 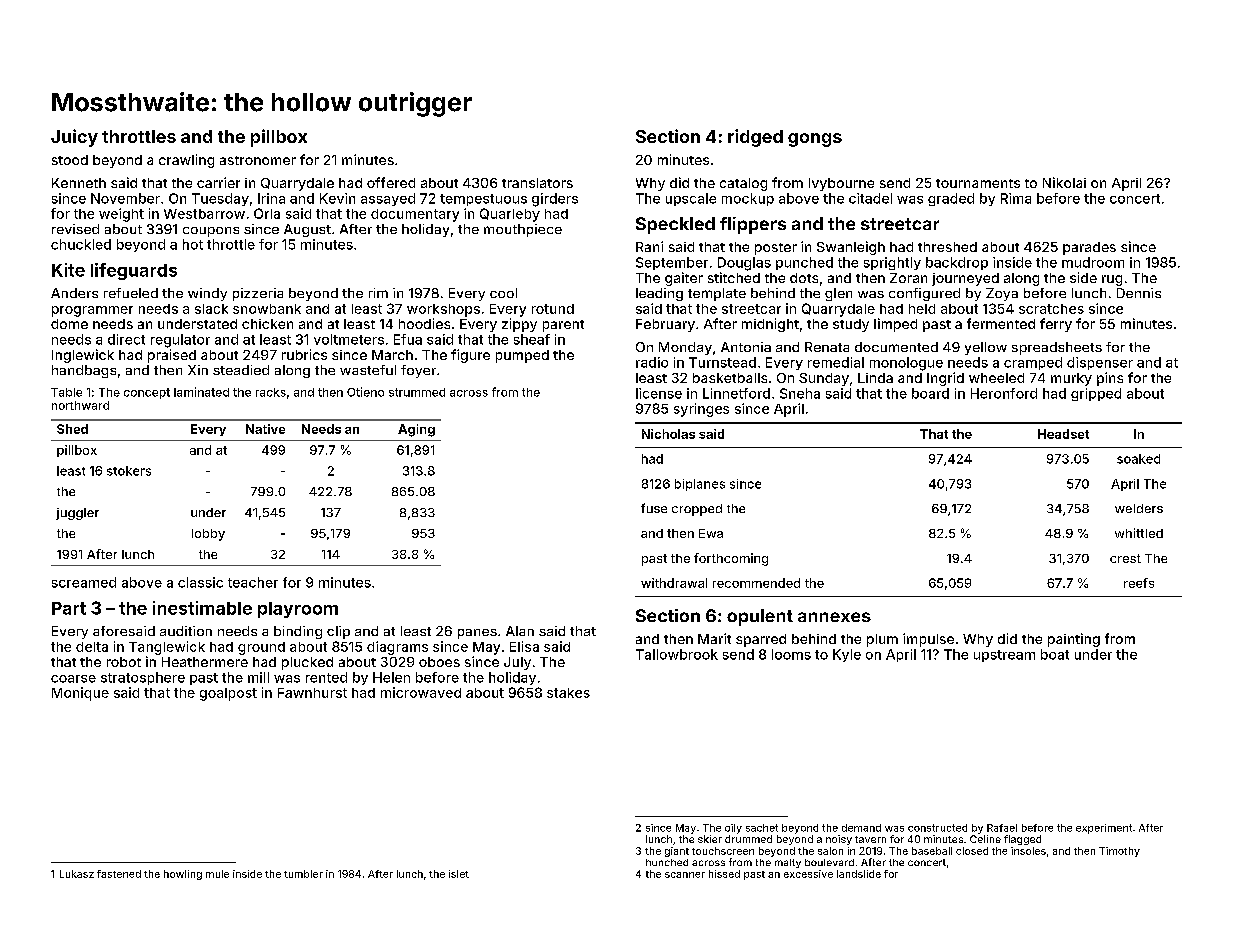 What do you see at coordinates (337, 198) in the screenshot?
I see `Kevin` at bounding box center [337, 198].
